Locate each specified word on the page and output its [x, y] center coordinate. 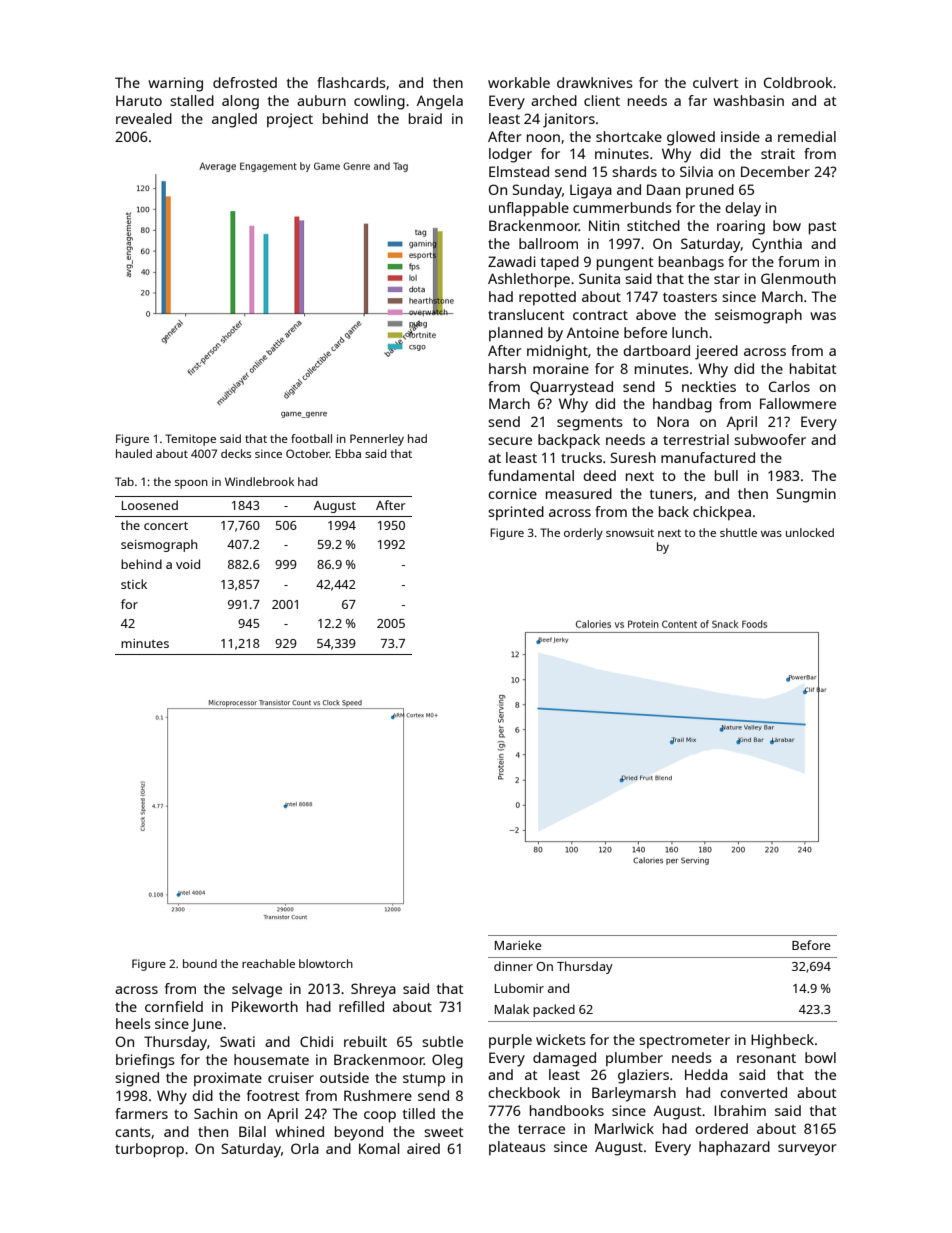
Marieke [518, 945]
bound [200, 963]
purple [510, 1041]
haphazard [734, 1148]
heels [133, 1023]
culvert [716, 82]
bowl [820, 1057]
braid [425, 118]
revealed [144, 118]
